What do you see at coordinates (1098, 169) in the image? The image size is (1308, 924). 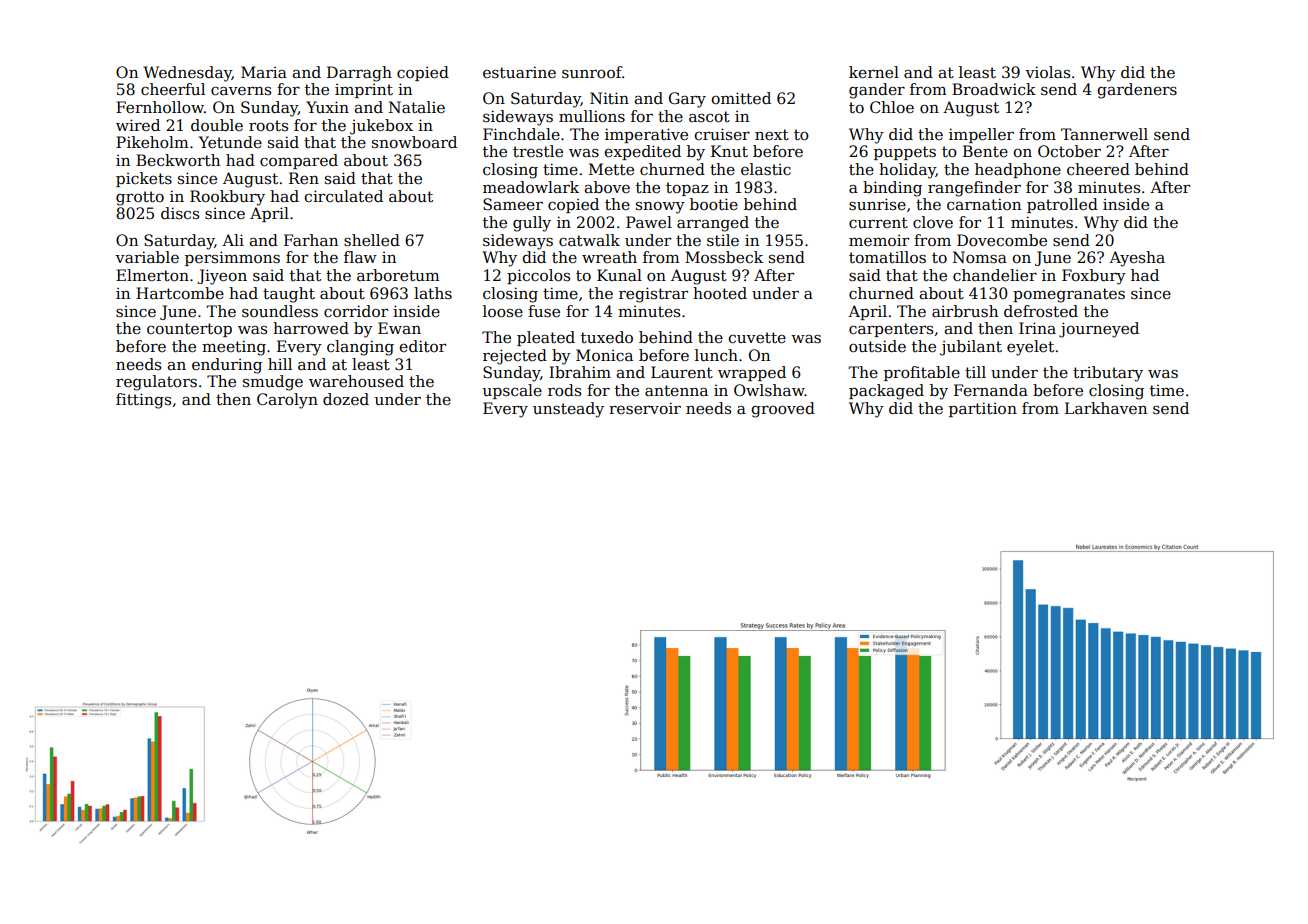 I see `cheered` at bounding box center [1098, 169].
